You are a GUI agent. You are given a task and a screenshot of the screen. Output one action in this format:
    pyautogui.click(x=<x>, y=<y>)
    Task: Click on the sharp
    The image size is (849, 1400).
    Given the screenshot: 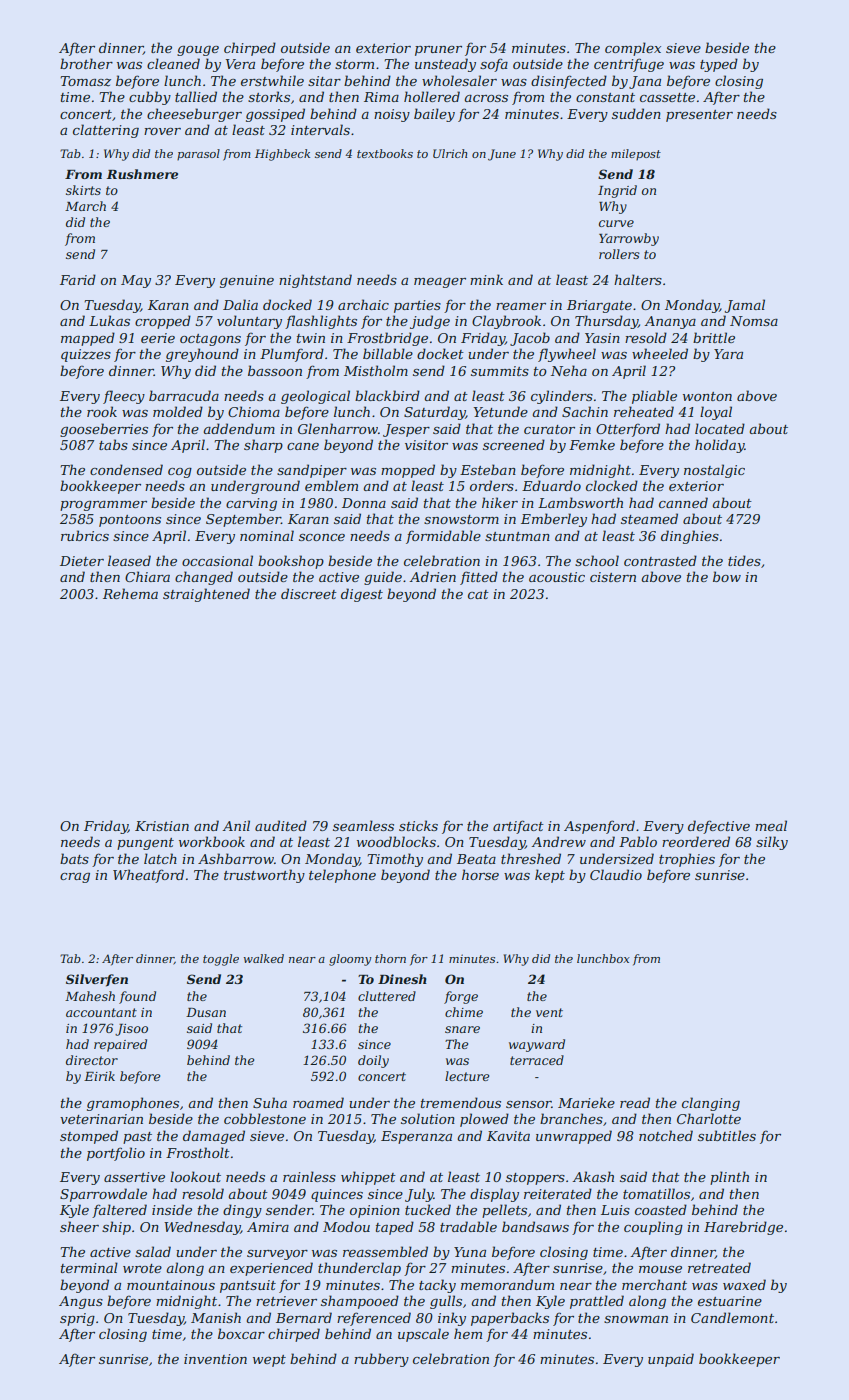 What is the action you would take?
    pyautogui.click(x=263, y=446)
